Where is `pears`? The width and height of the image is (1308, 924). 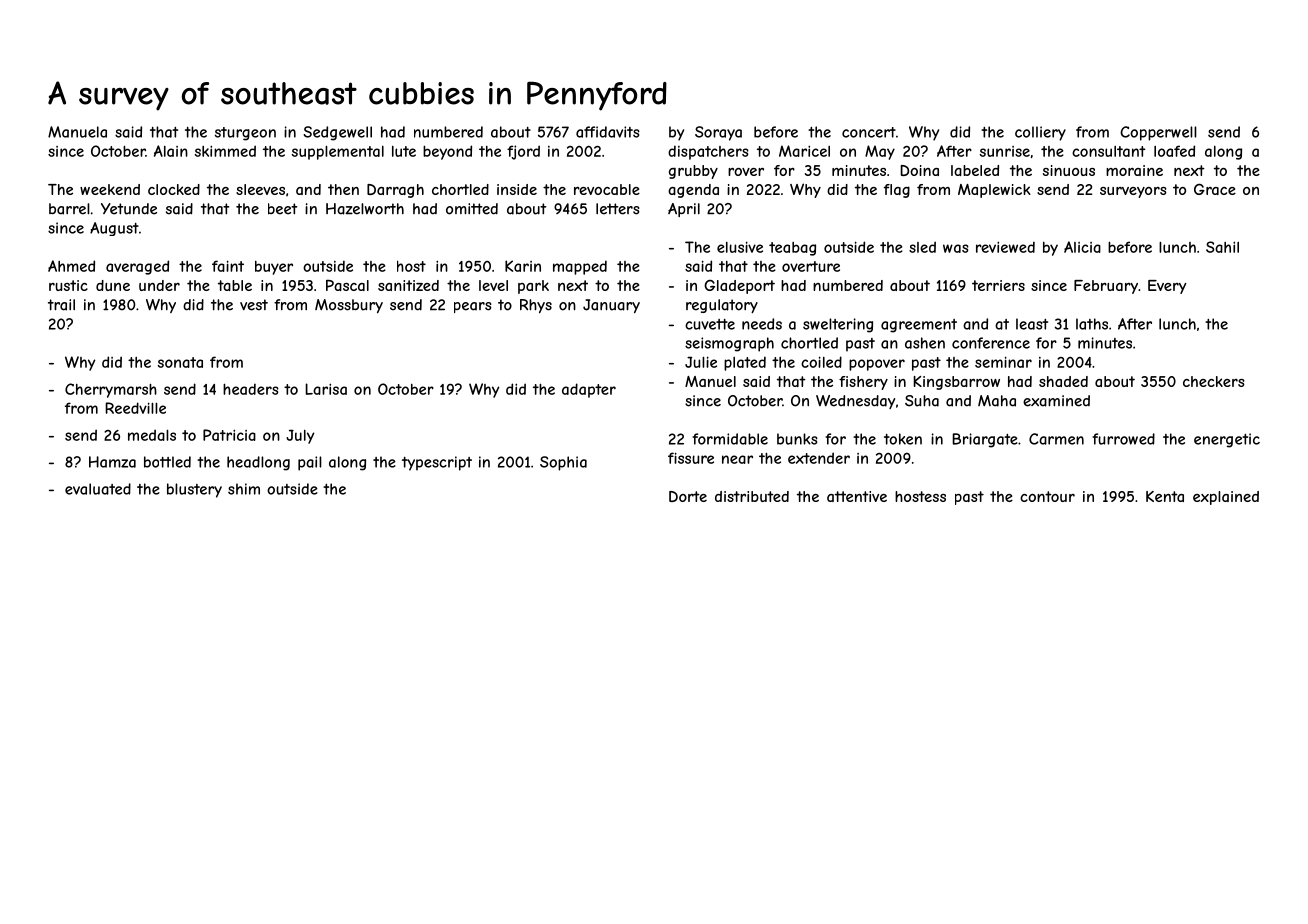
pears is located at coordinates (473, 307).
